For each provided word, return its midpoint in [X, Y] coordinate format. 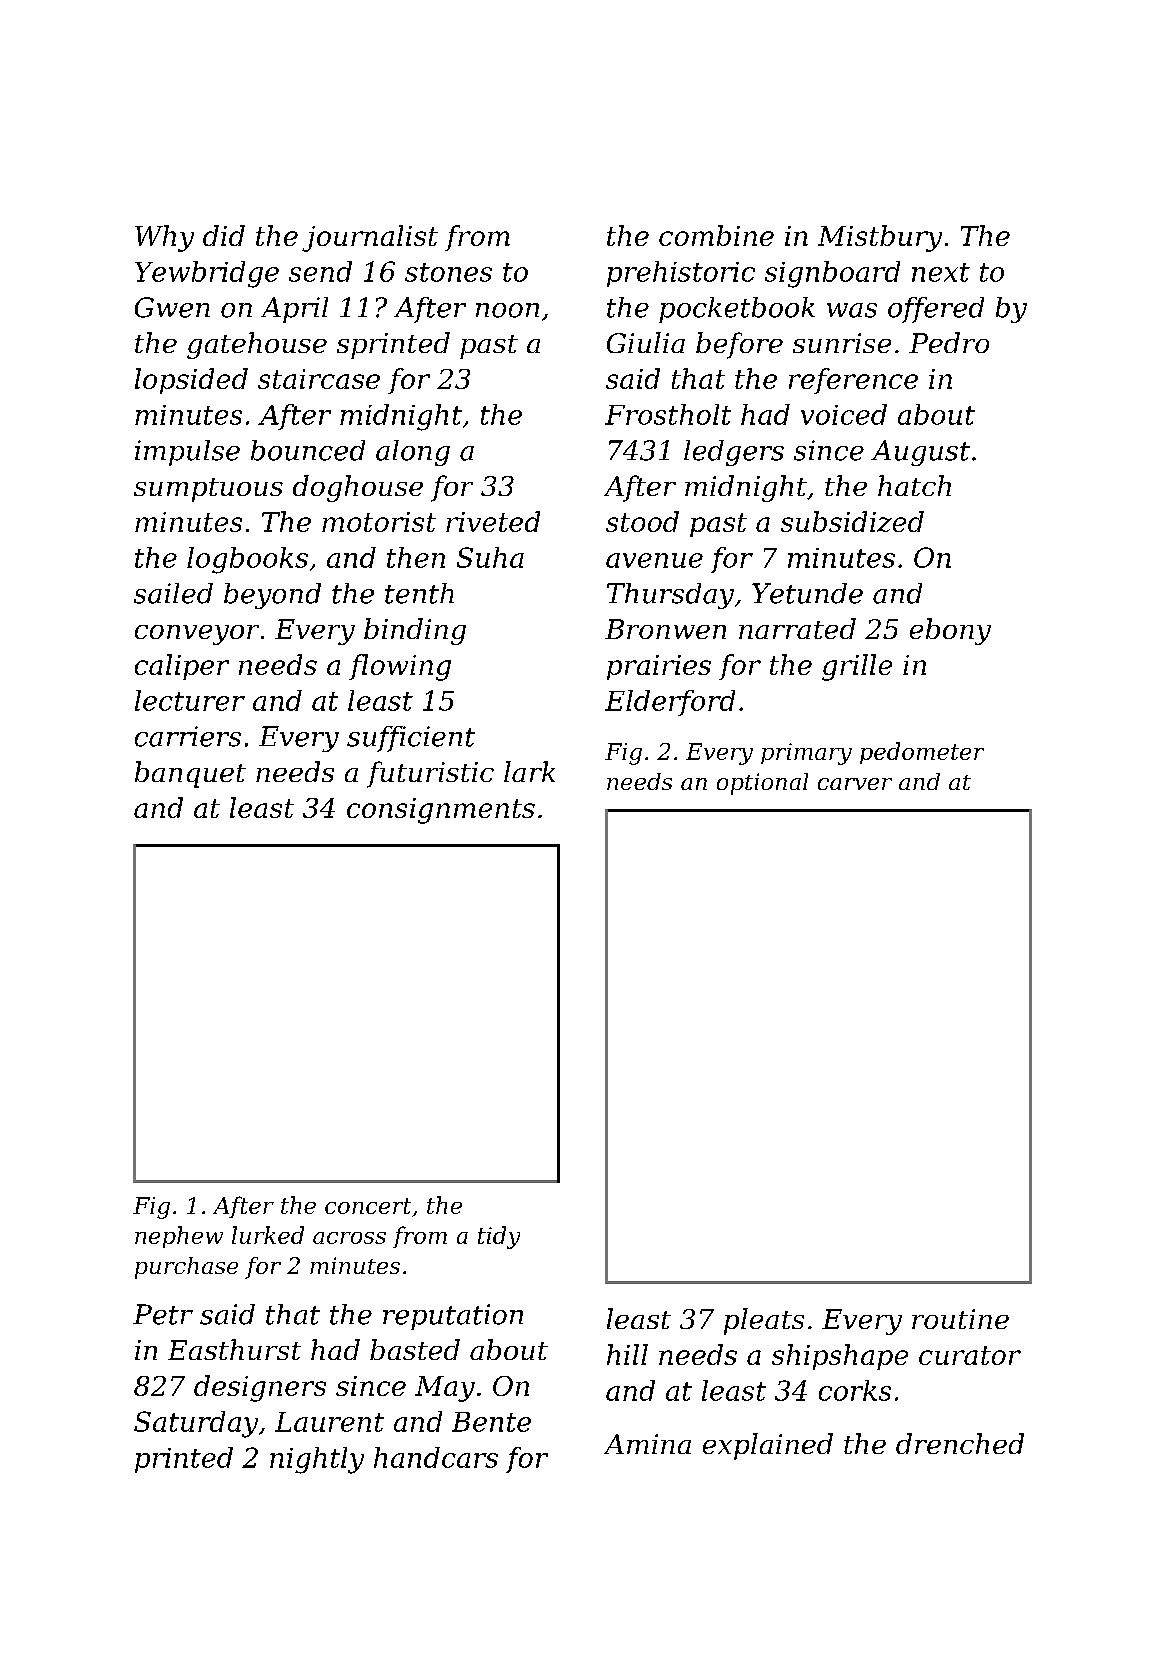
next [941, 272]
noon [507, 310]
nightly [317, 1460]
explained [768, 1446]
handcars [436, 1457]
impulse [187, 453]
